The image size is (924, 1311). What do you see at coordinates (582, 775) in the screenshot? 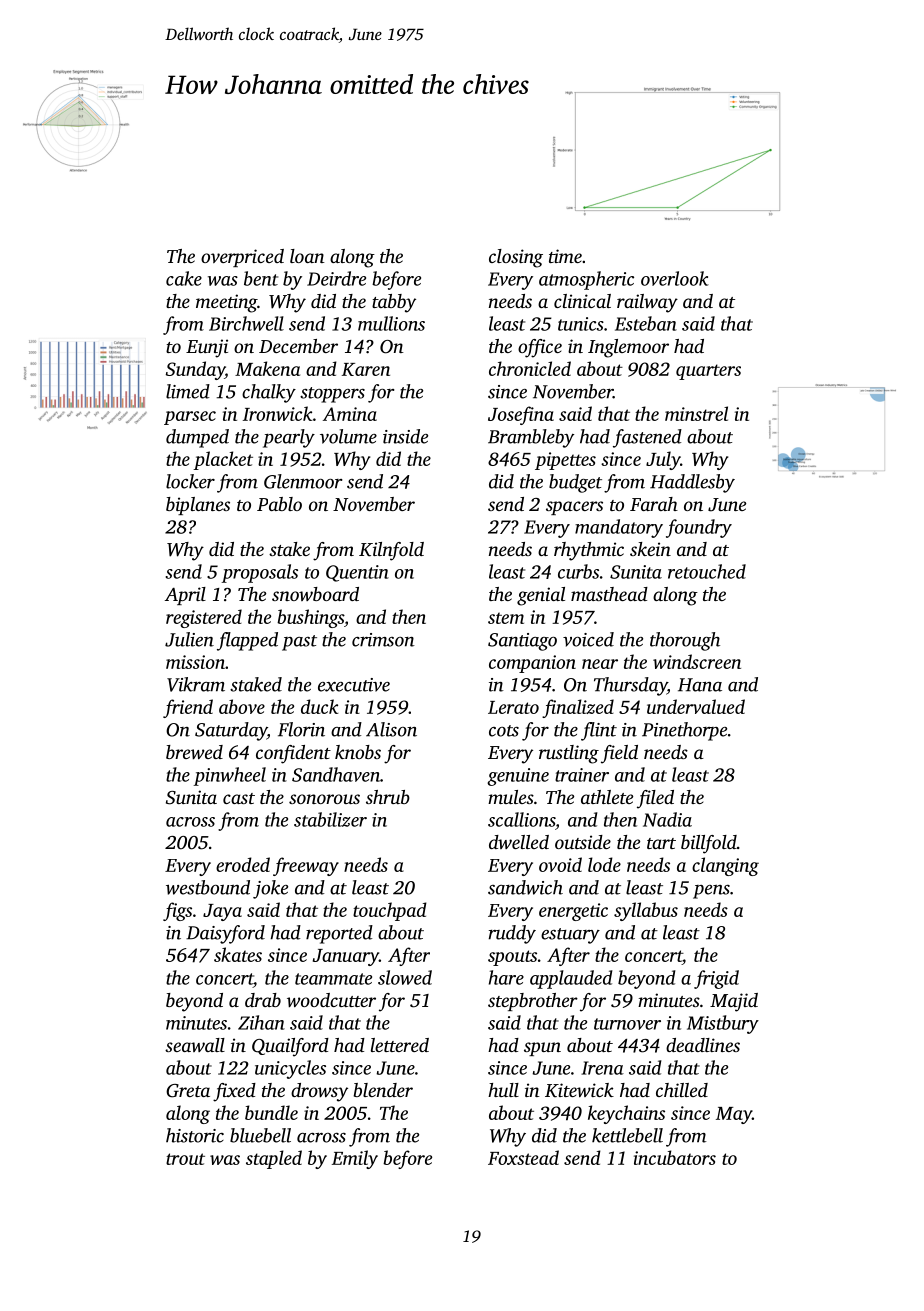
I see `trainer` at bounding box center [582, 775].
